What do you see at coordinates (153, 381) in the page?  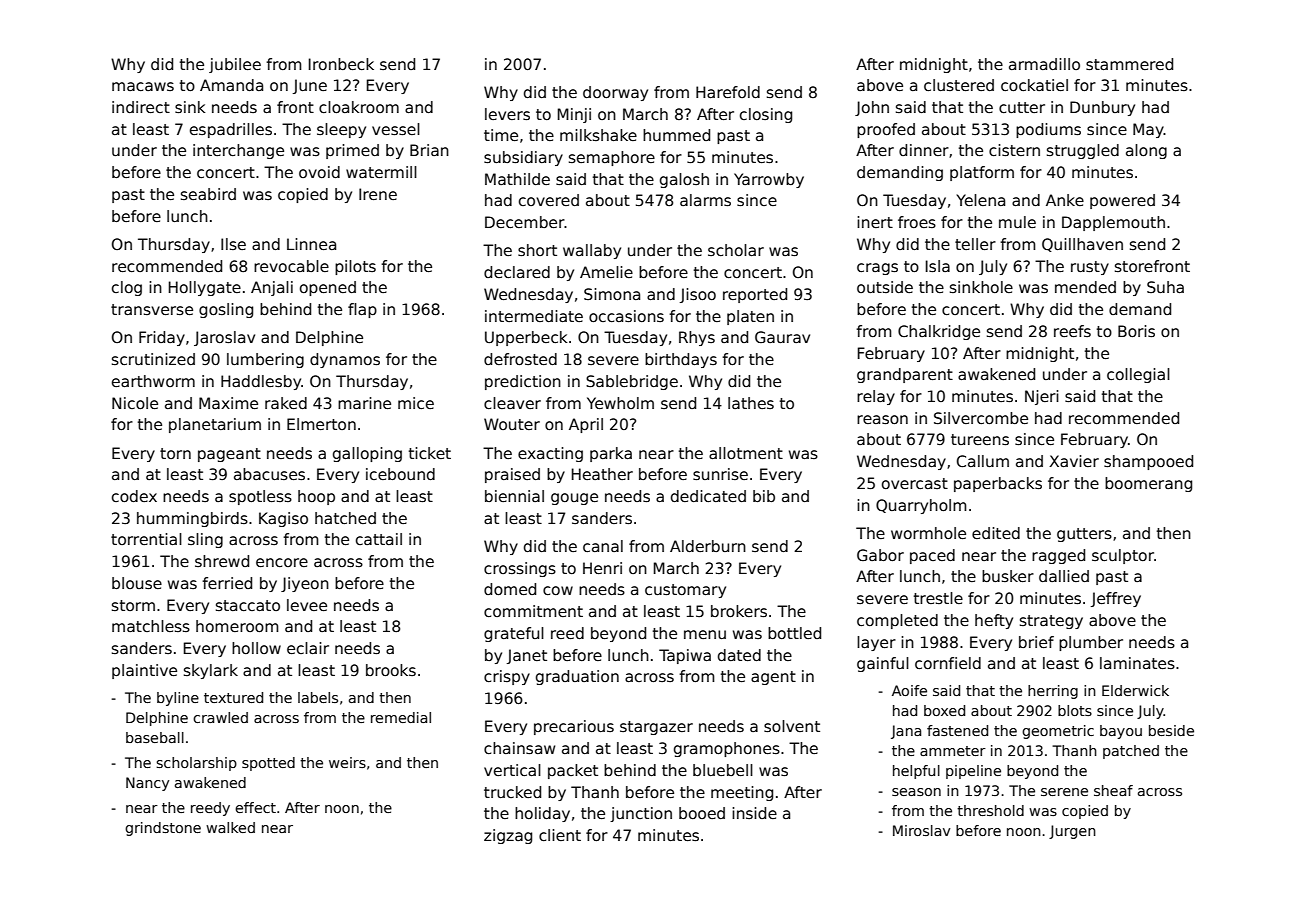 I see `earthworm` at bounding box center [153, 381].
